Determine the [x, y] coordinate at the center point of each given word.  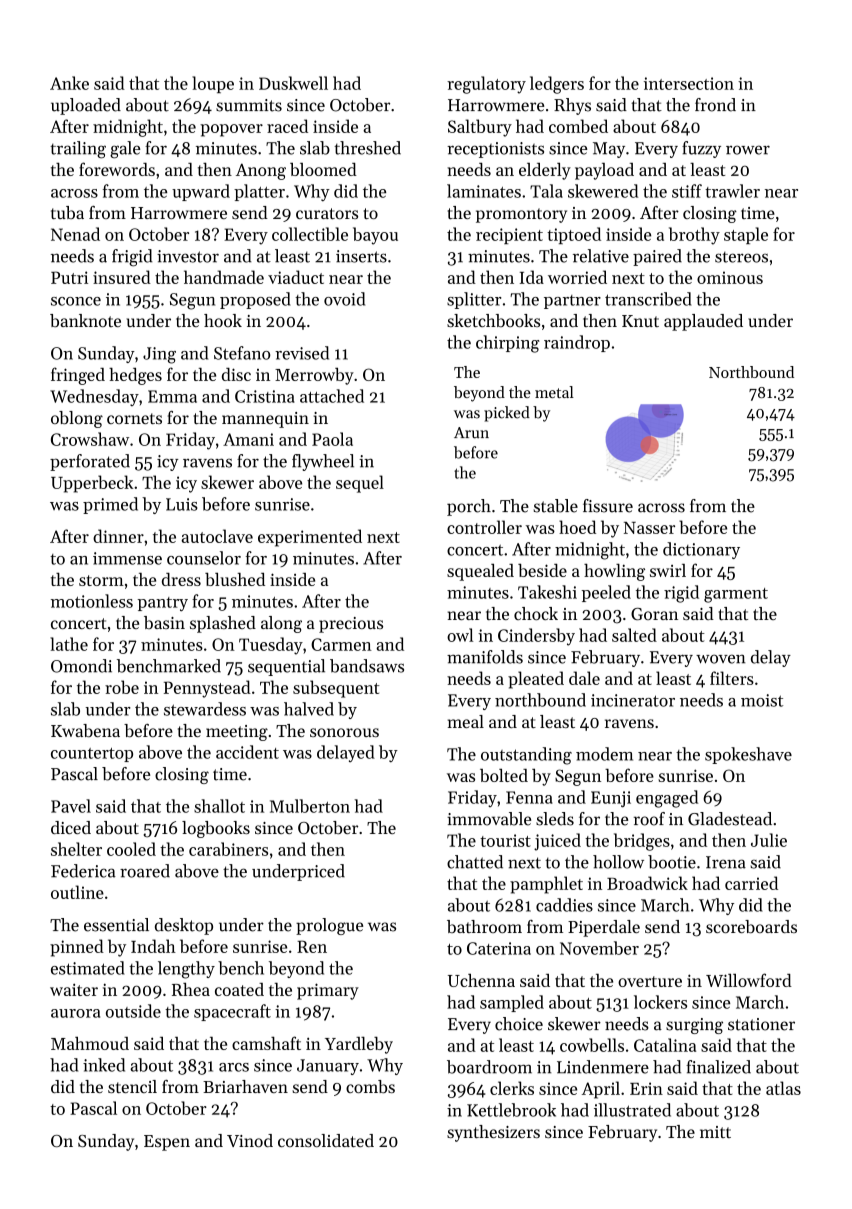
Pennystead [207, 689]
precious [351, 625]
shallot [219, 806]
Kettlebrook [511, 1110]
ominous [730, 277]
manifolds [485, 657]
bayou [375, 236]
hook [223, 320]
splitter [474, 300]
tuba [67, 212]
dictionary [701, 550]
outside [133, 1011]
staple [746, 235]
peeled [606, 593]
